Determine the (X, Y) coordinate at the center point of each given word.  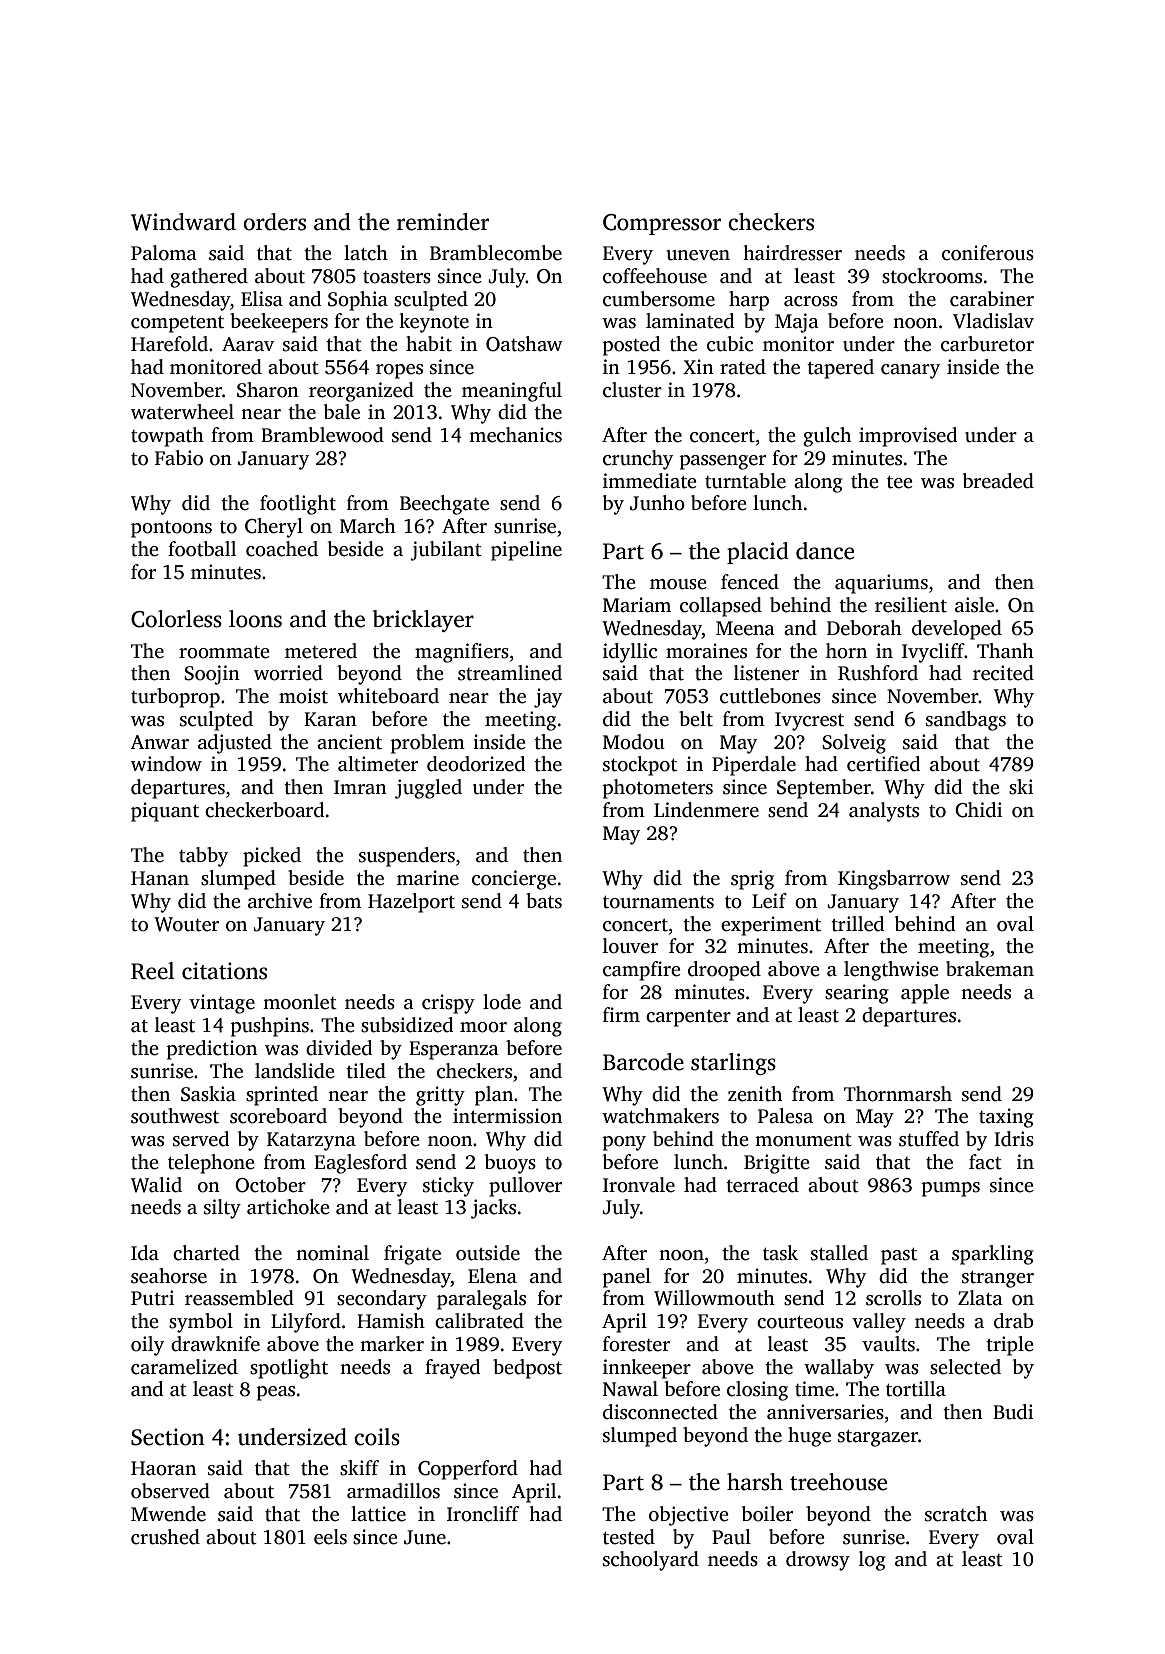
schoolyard (651, 1561)
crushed (165, 1537)
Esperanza (454, 1050)
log (872, 1561)
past (899, 1256)
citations (224, 971)
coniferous (988, 253)
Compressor (662, 224)
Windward (183, 222)
